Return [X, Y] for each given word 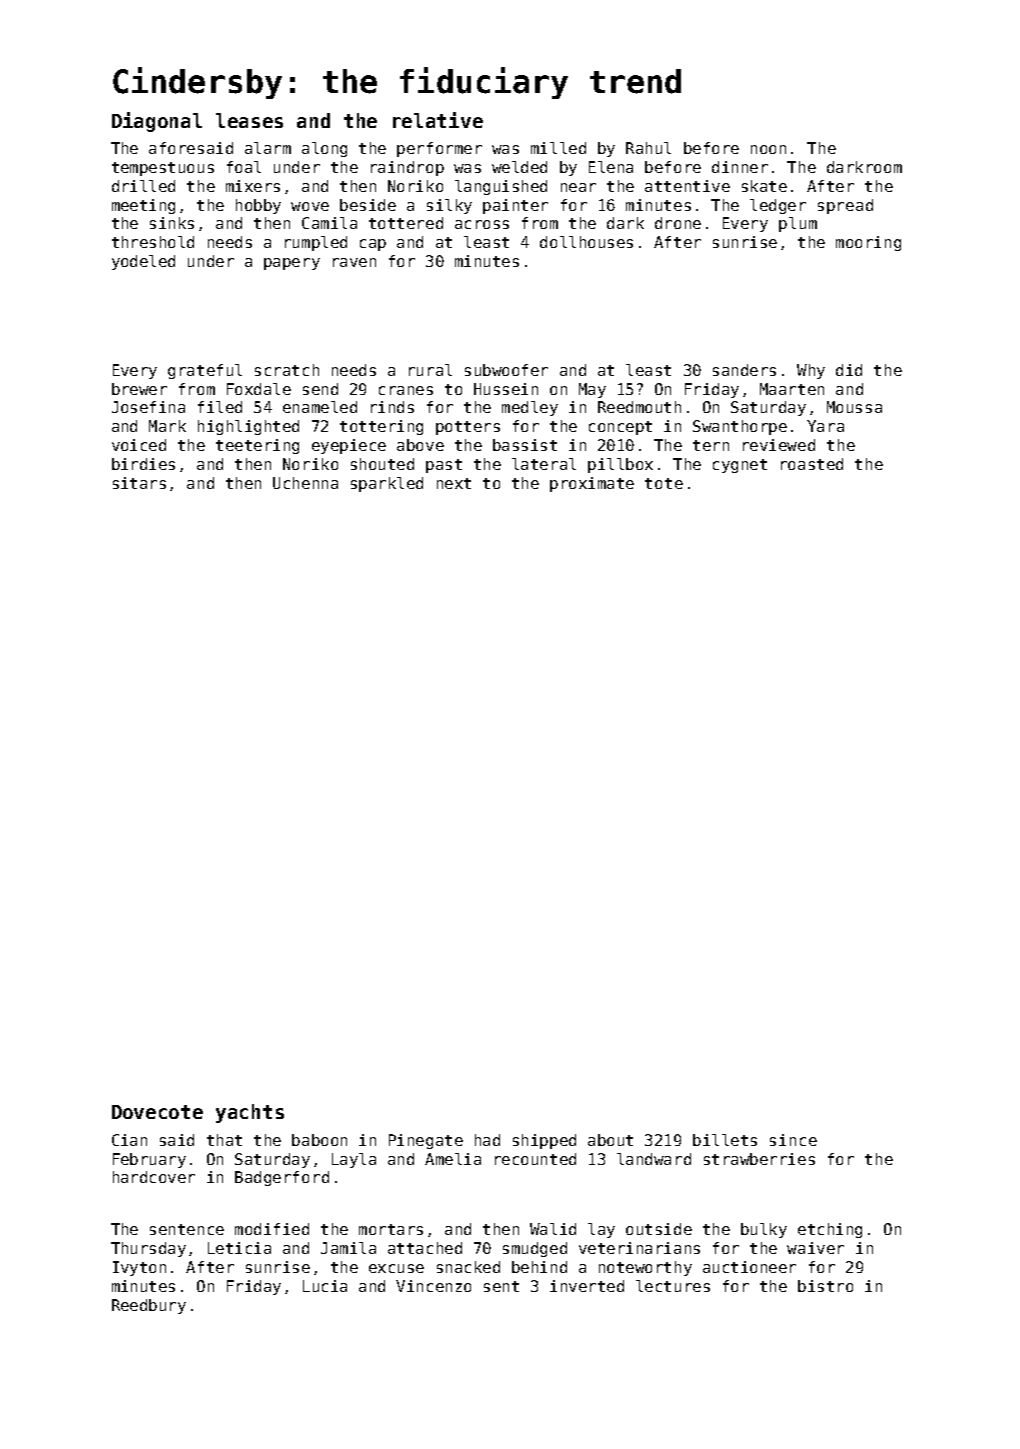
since [793, 1140]
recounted [535, 1159]
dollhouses [586, 242]
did [849, 370]
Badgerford [282, 1178]
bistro [825, 1286]
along [324, 149]
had [487, 1140]
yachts [250, 1113]
